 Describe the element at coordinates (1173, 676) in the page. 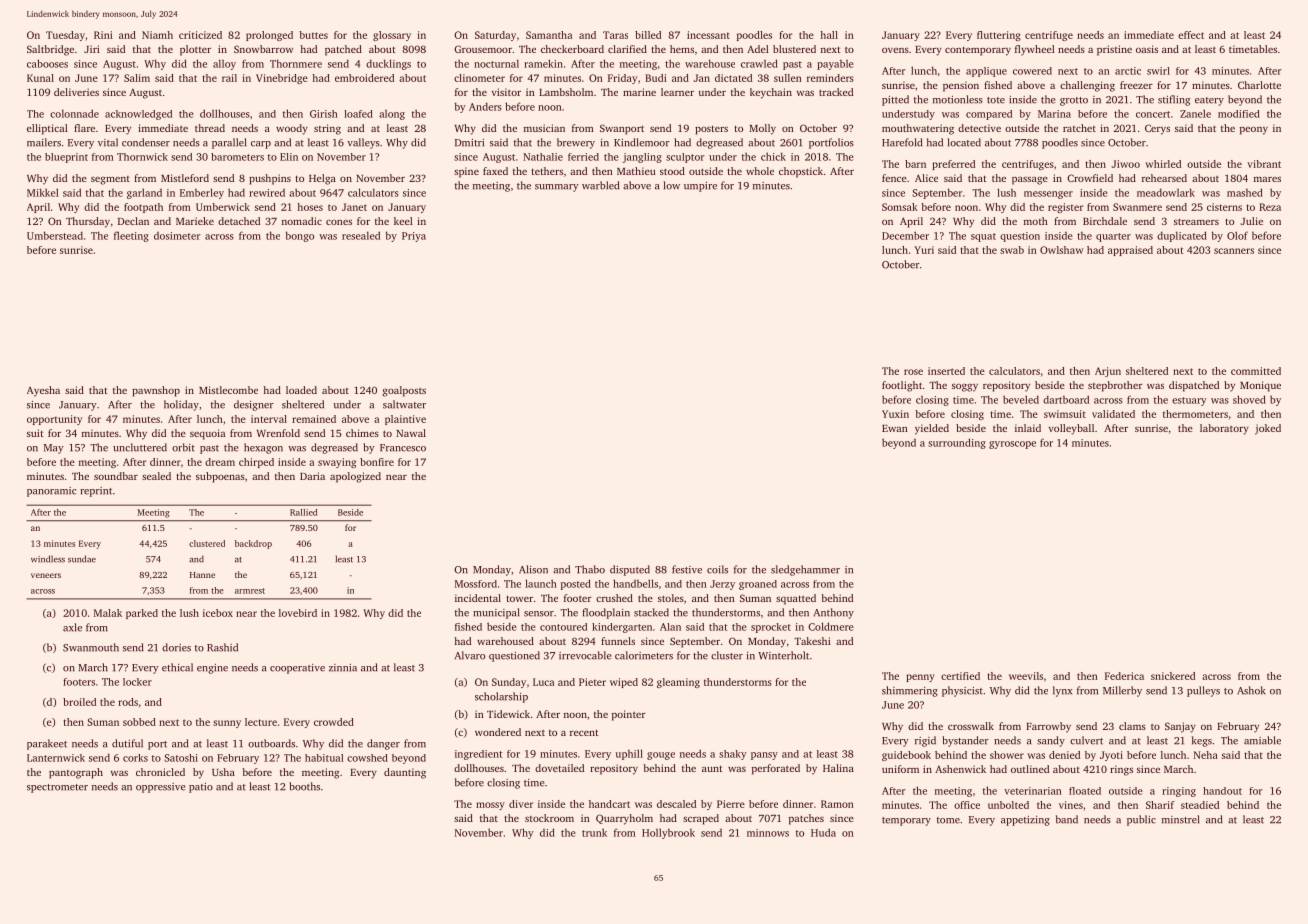

I see `snickered` at that location.
